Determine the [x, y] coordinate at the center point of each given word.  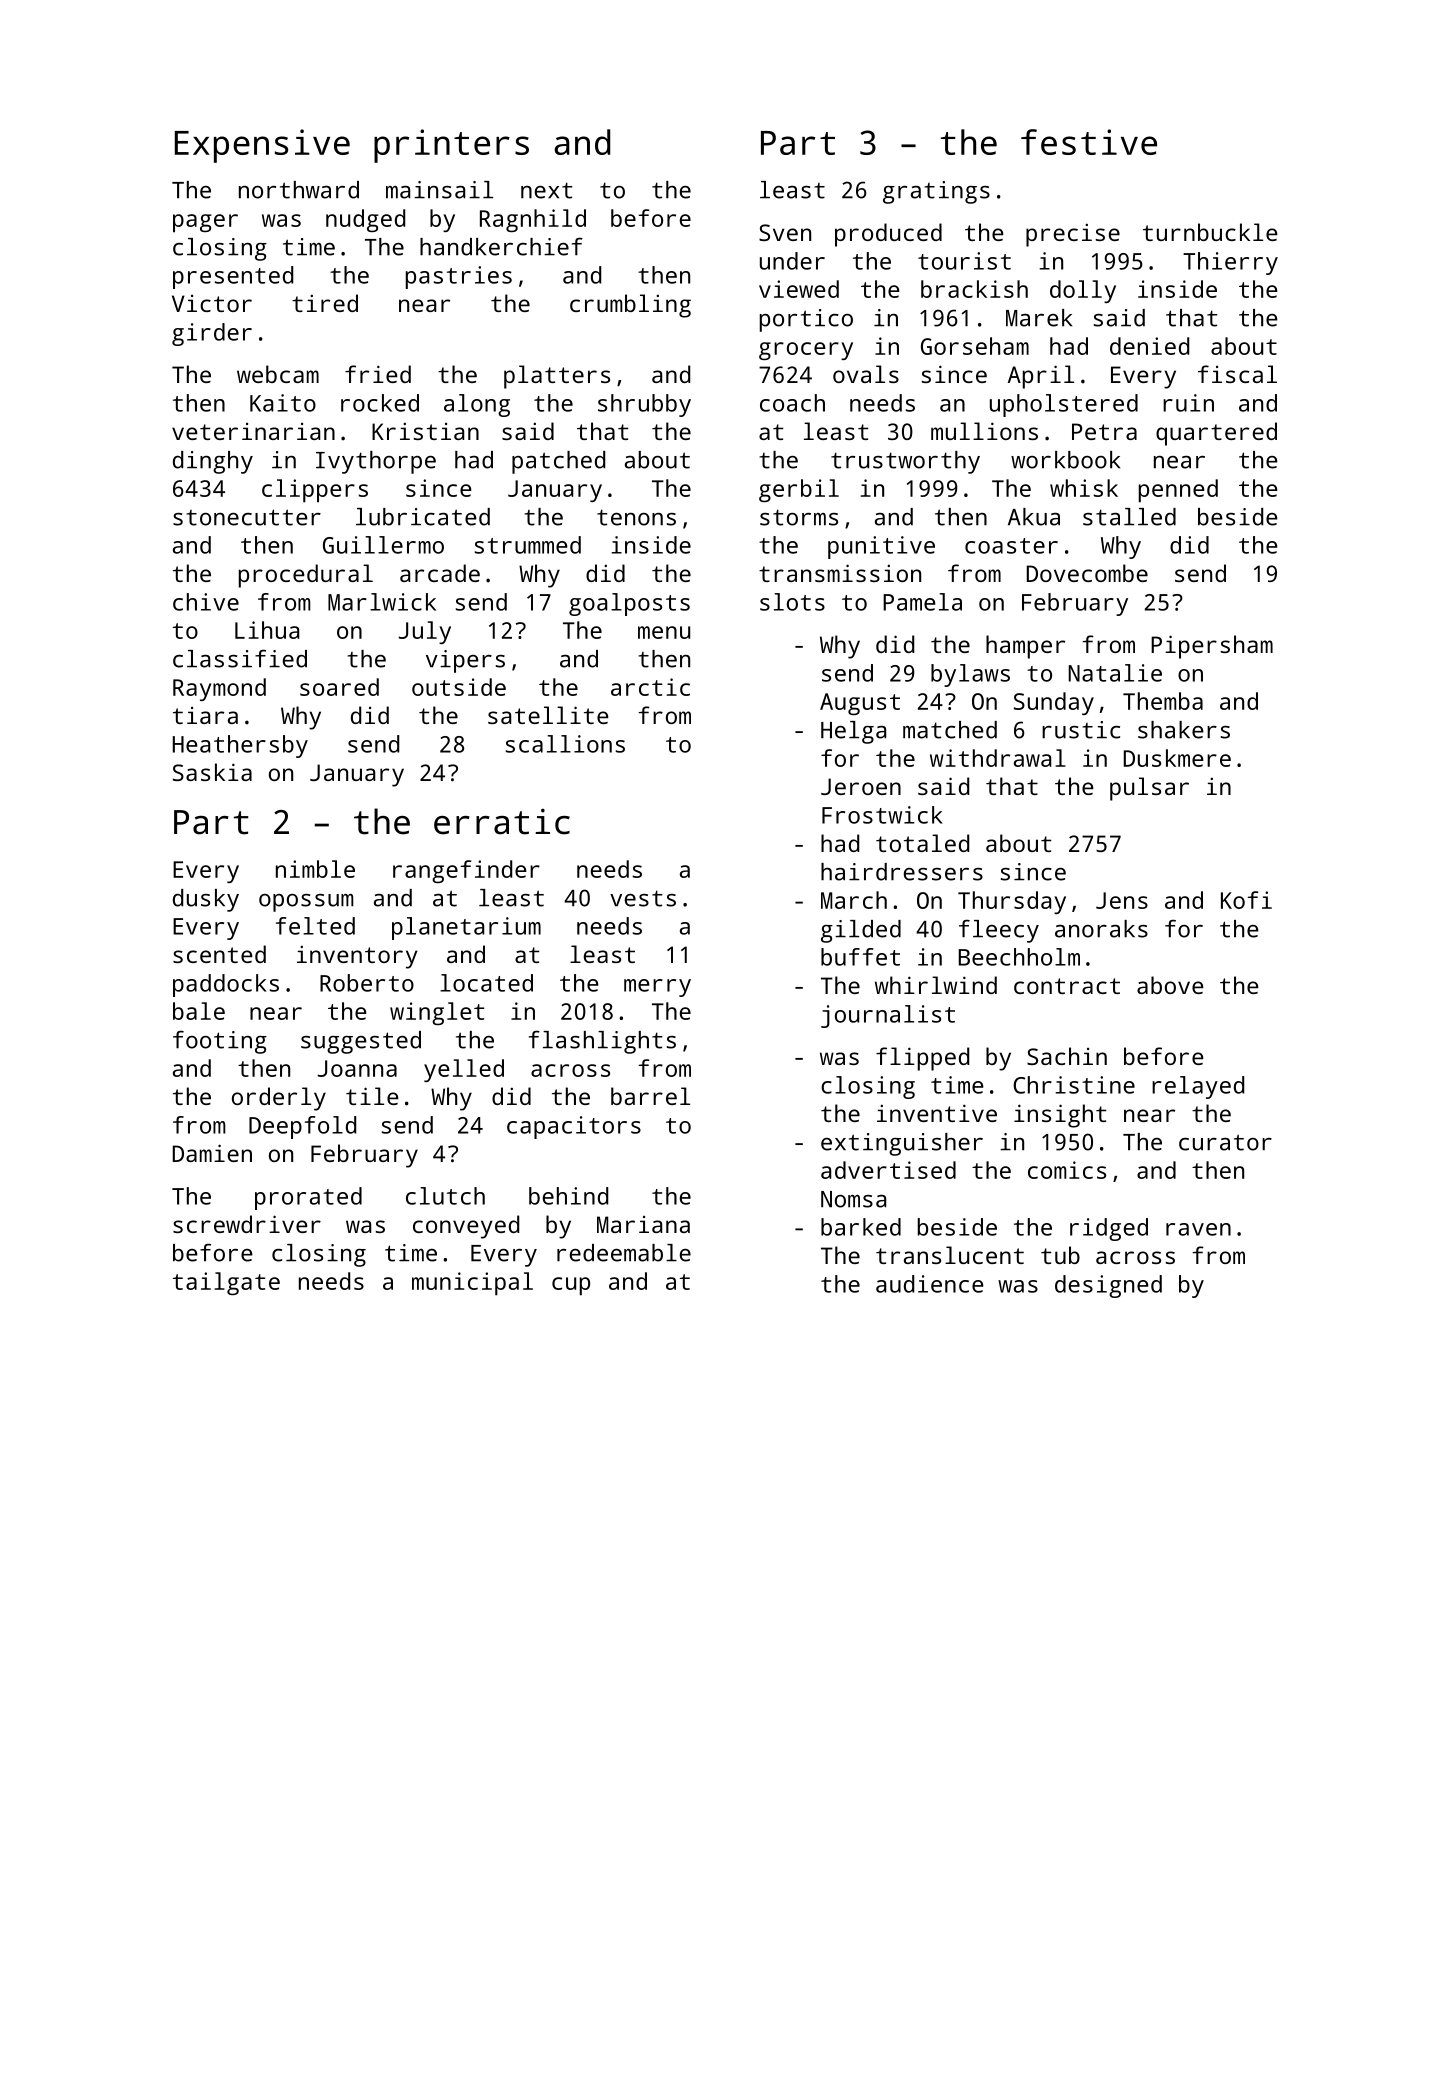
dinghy [213, 462]
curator [1225, 1142]
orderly [279, 1099]
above [1170, 985]
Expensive [262, 146]
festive [1089, 142]
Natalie [1115, 673]
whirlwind [936, 985]
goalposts [629, 604]
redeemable [624, 1253]
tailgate [226, 1283]
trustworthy [905, 462]
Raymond [219, 689]
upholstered [1064, 405]
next [546, 190]
